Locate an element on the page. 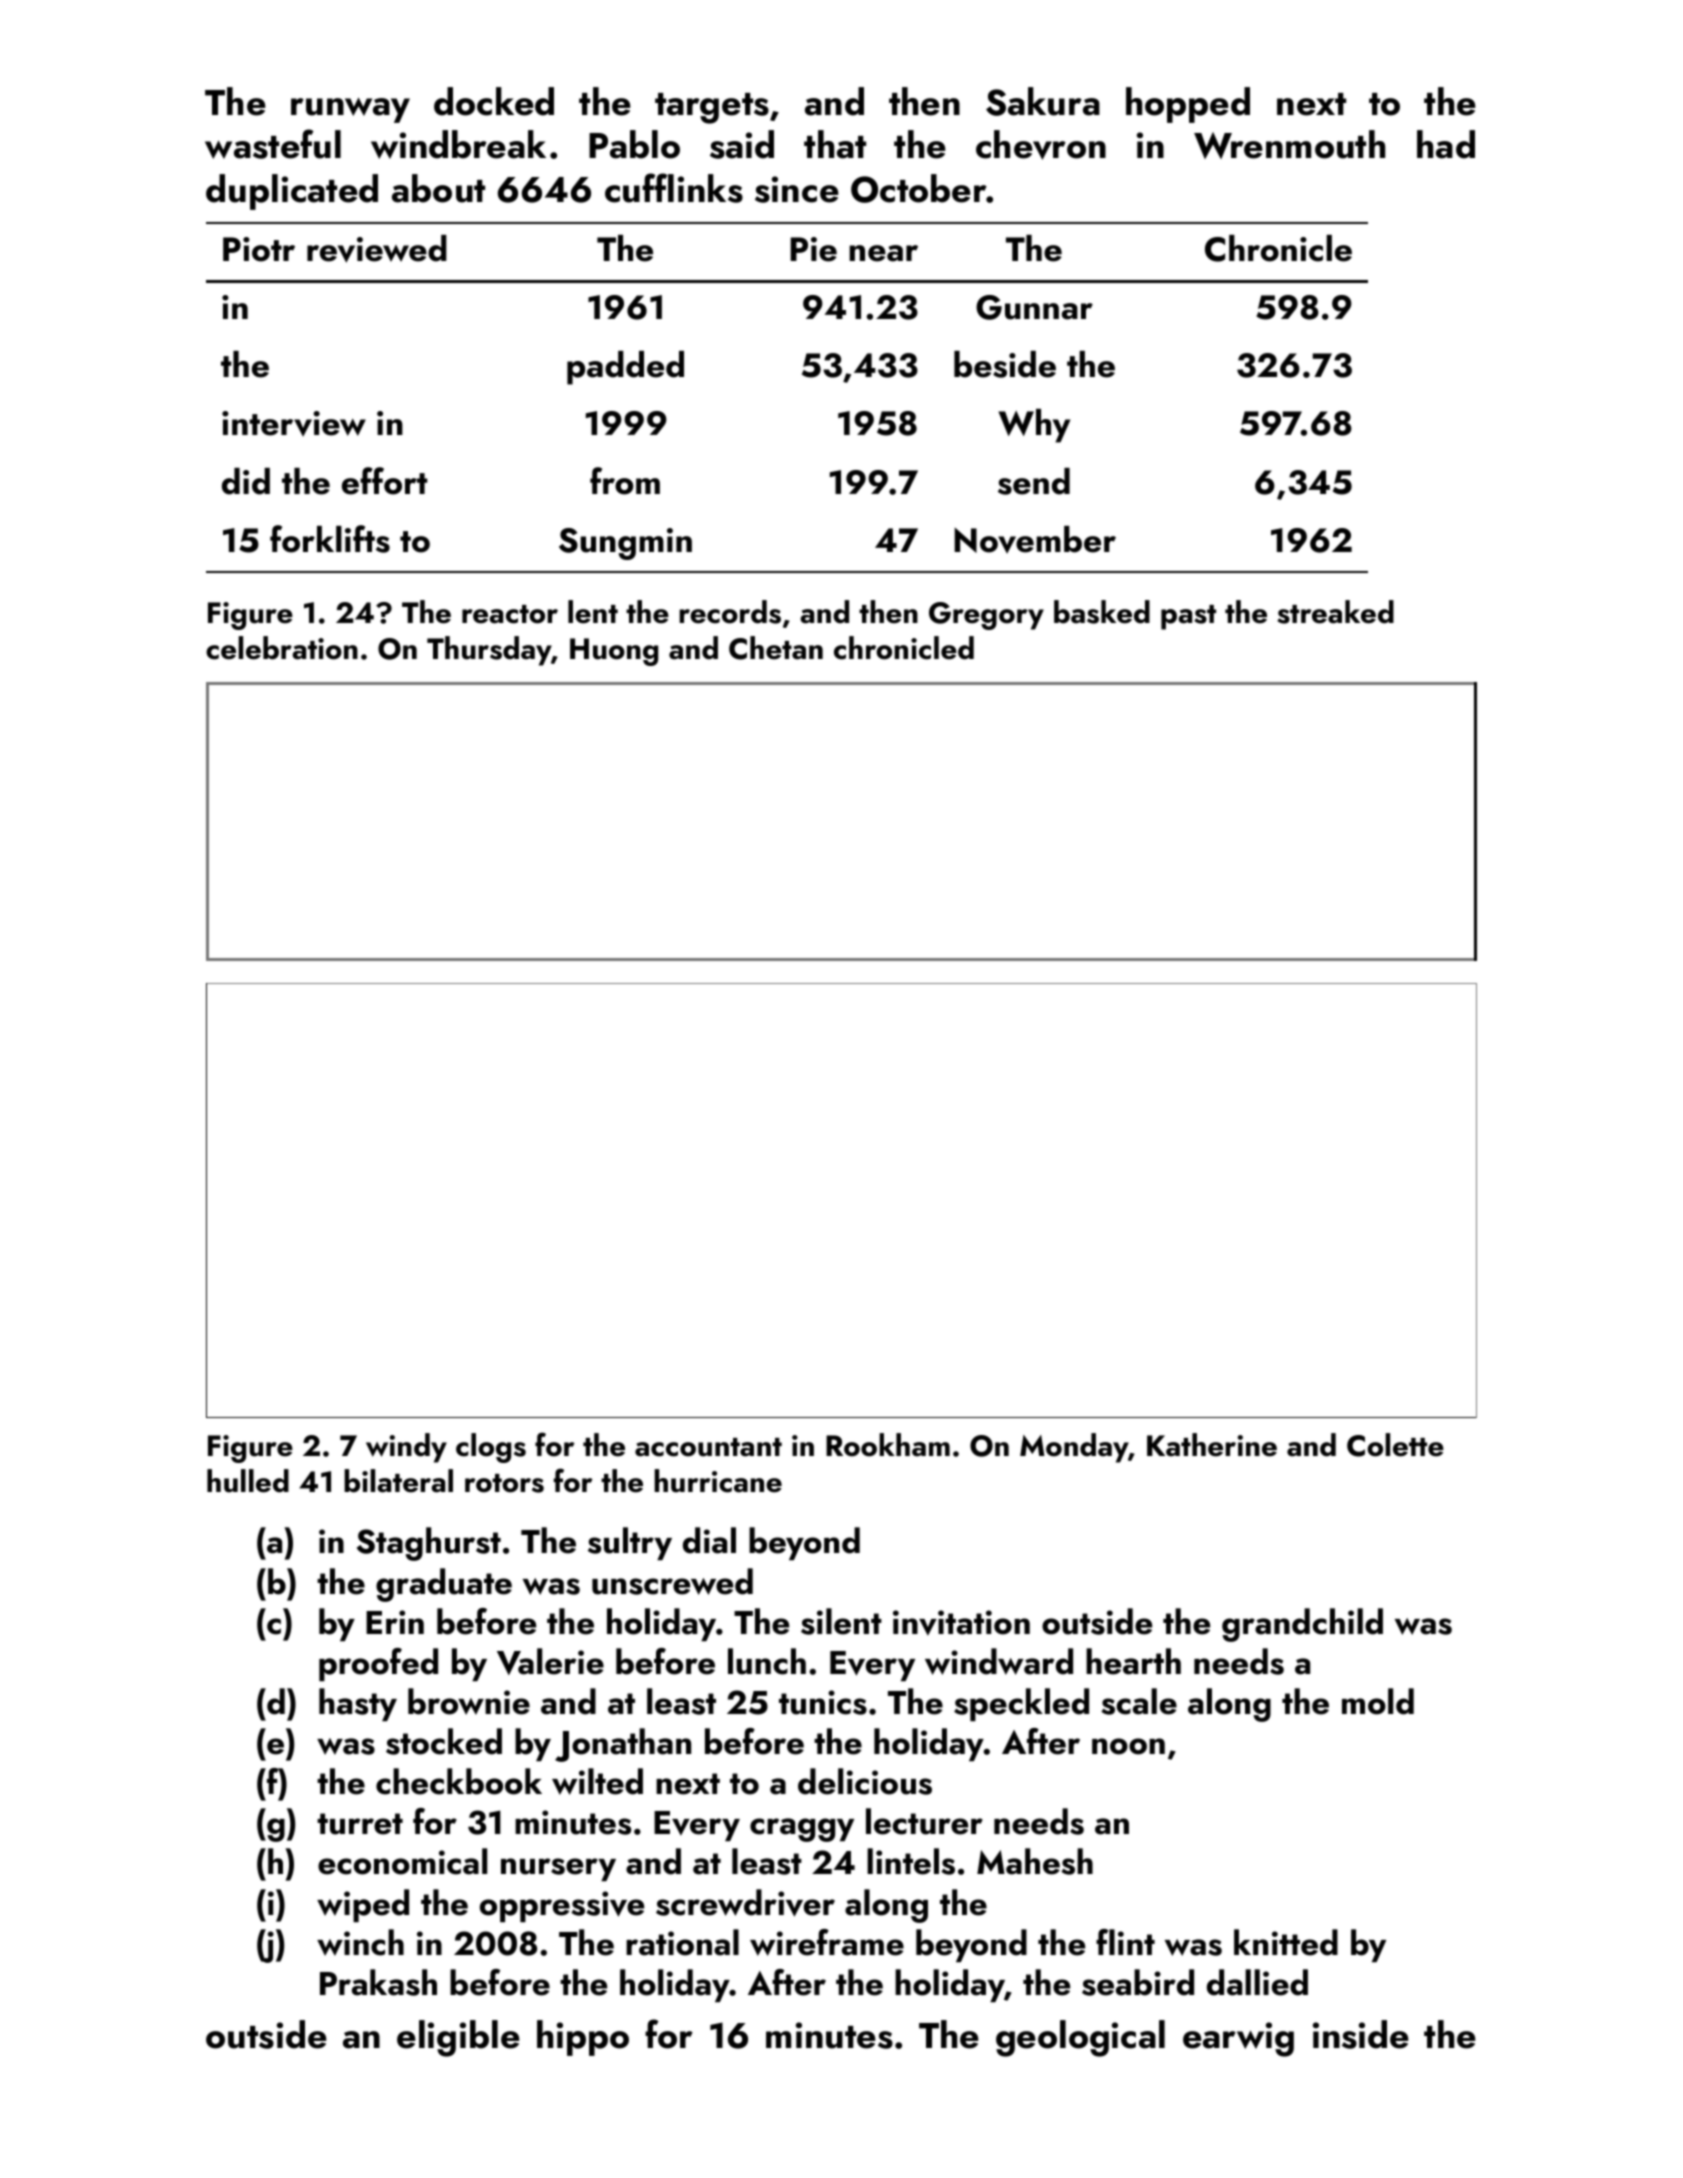 The height and width of the document is (2178, 1683). past is located at coordinates (1188, 617).
